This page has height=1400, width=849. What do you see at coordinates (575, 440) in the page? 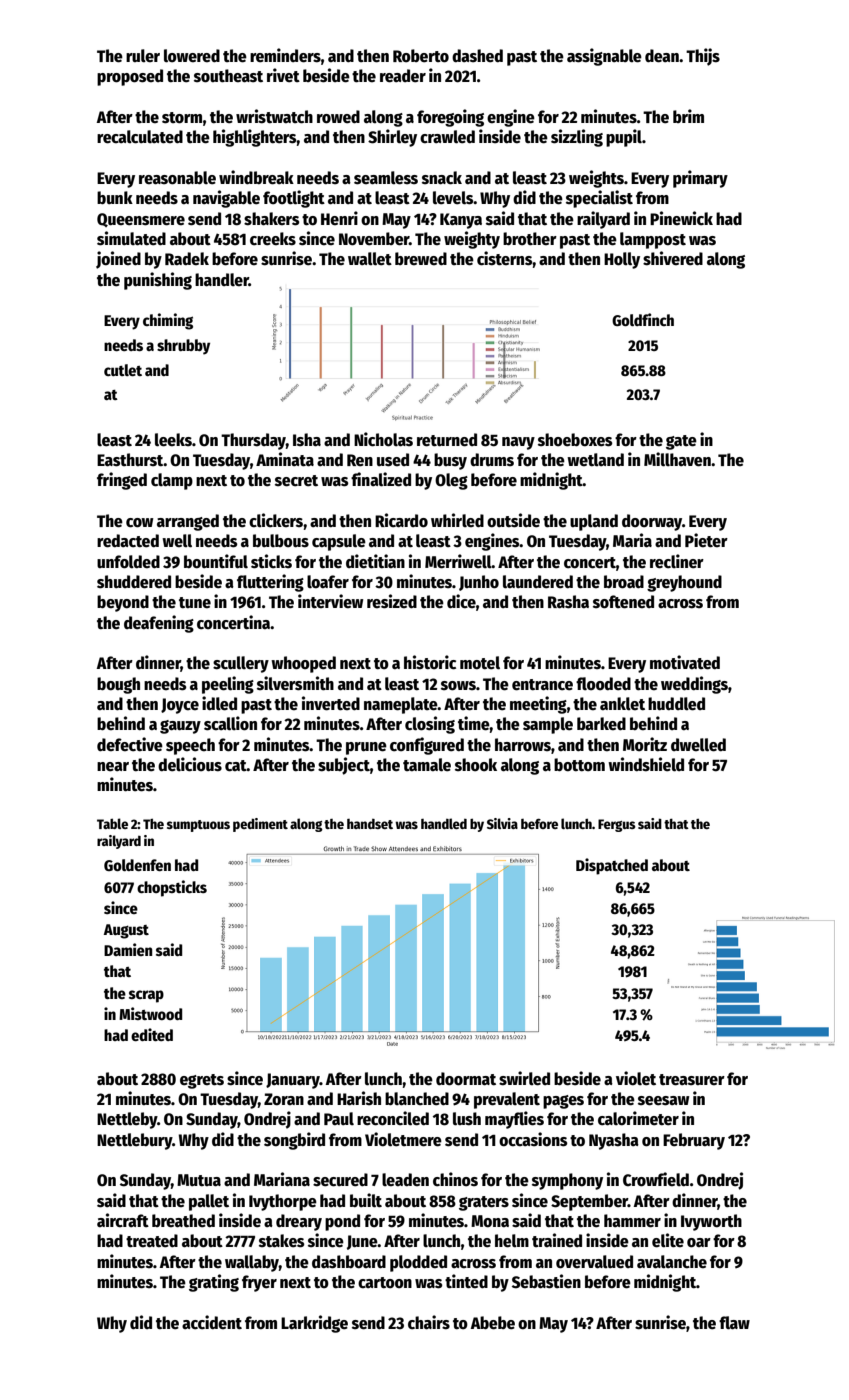
I see `shoeboxes` at bounding box center [575, 440].
